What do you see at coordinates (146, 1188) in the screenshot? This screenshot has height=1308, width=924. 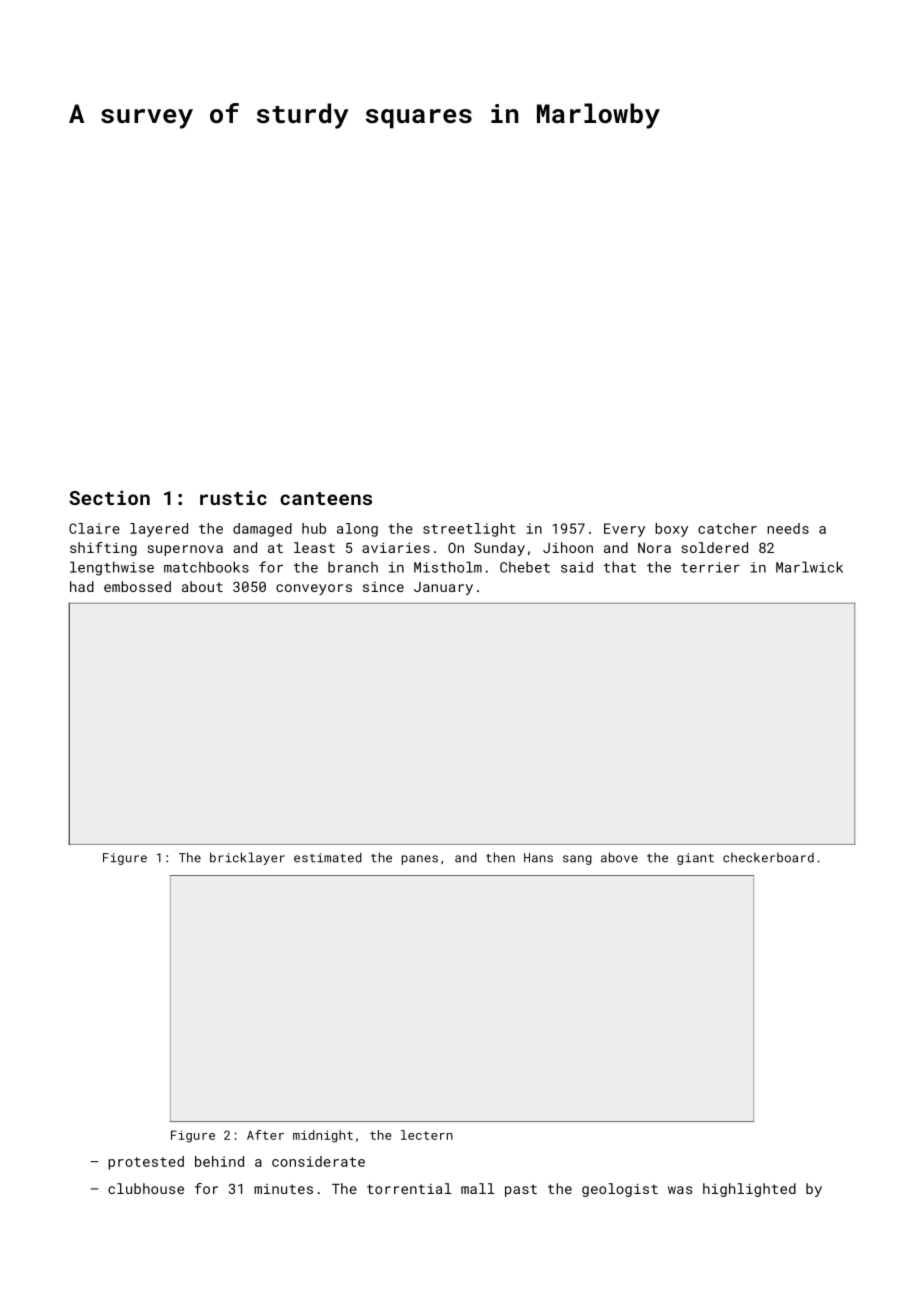 I see `clubhouse` at bounding box center [146, 1188].
